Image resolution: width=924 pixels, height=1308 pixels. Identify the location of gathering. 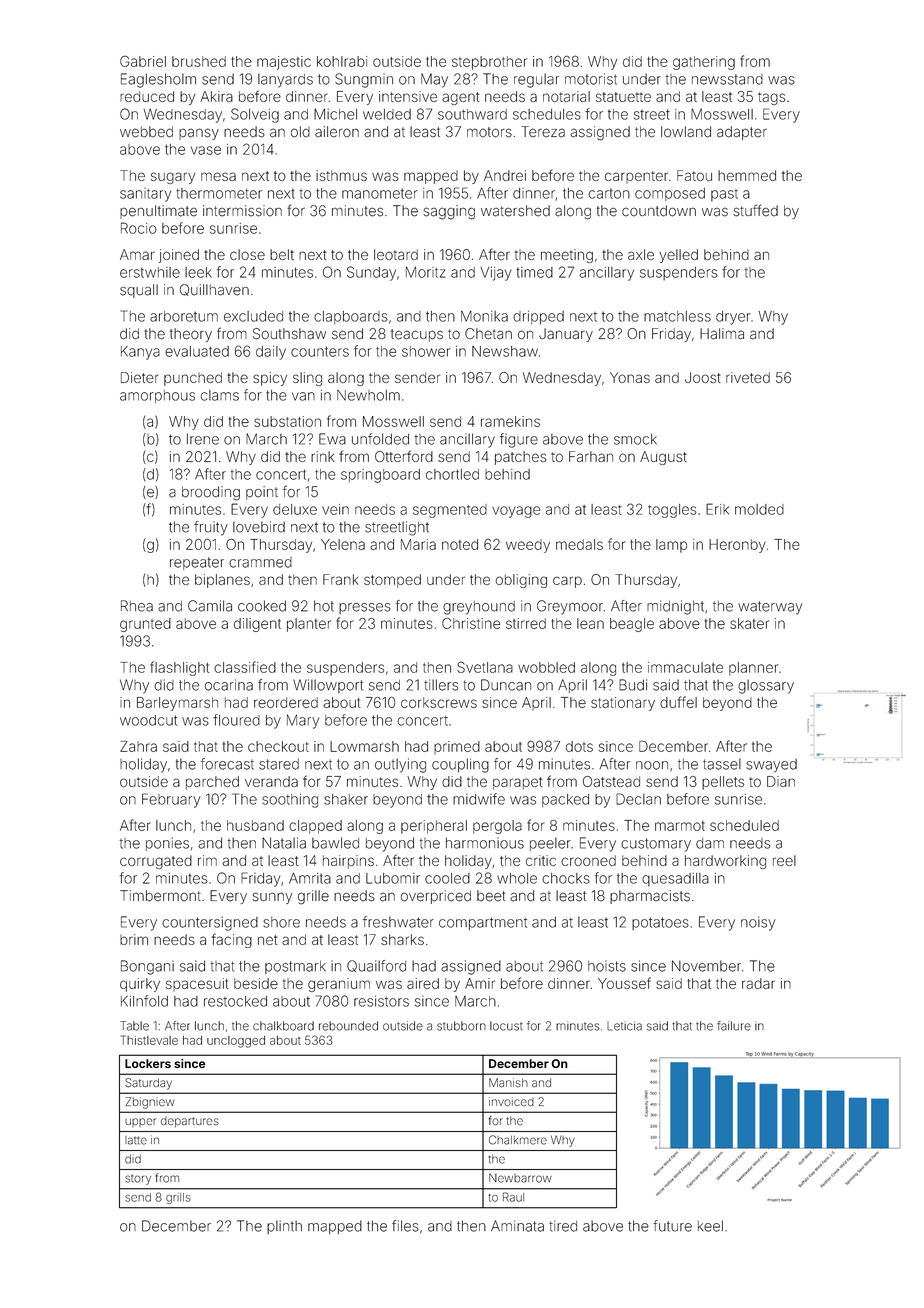
(704, 63).
